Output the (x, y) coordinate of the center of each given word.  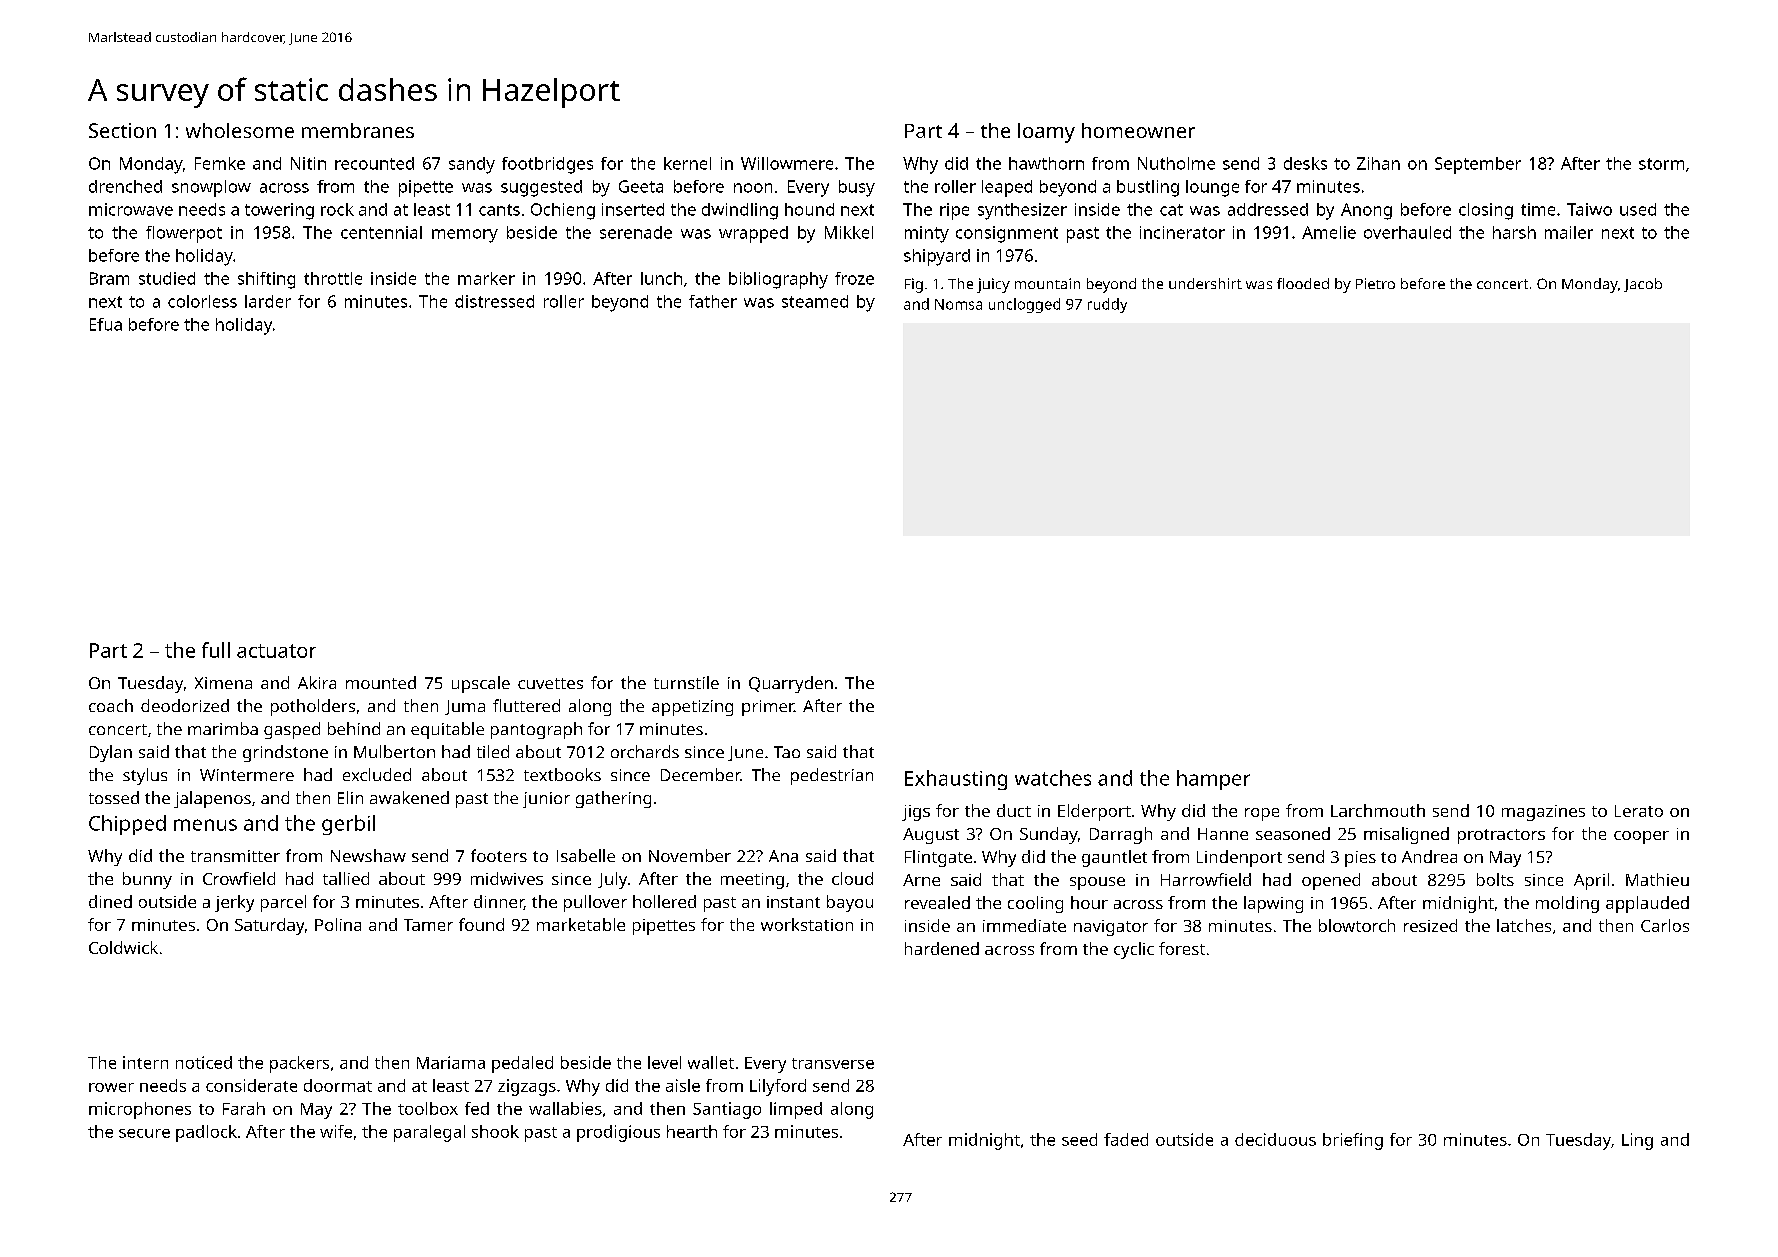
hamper (1213, 780)
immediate (1024, 925)
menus (205, 825)
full (216, 650)
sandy (472, 165)
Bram (109, 278)
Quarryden (791, 684)
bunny (147, 880)
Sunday (1049, 835)
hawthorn (1046, 163)
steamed (815, 301)
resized (1430, 925)
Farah (244, 1108)
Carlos (1665, 925)
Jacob (1643, 285)
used (1638, 209)
